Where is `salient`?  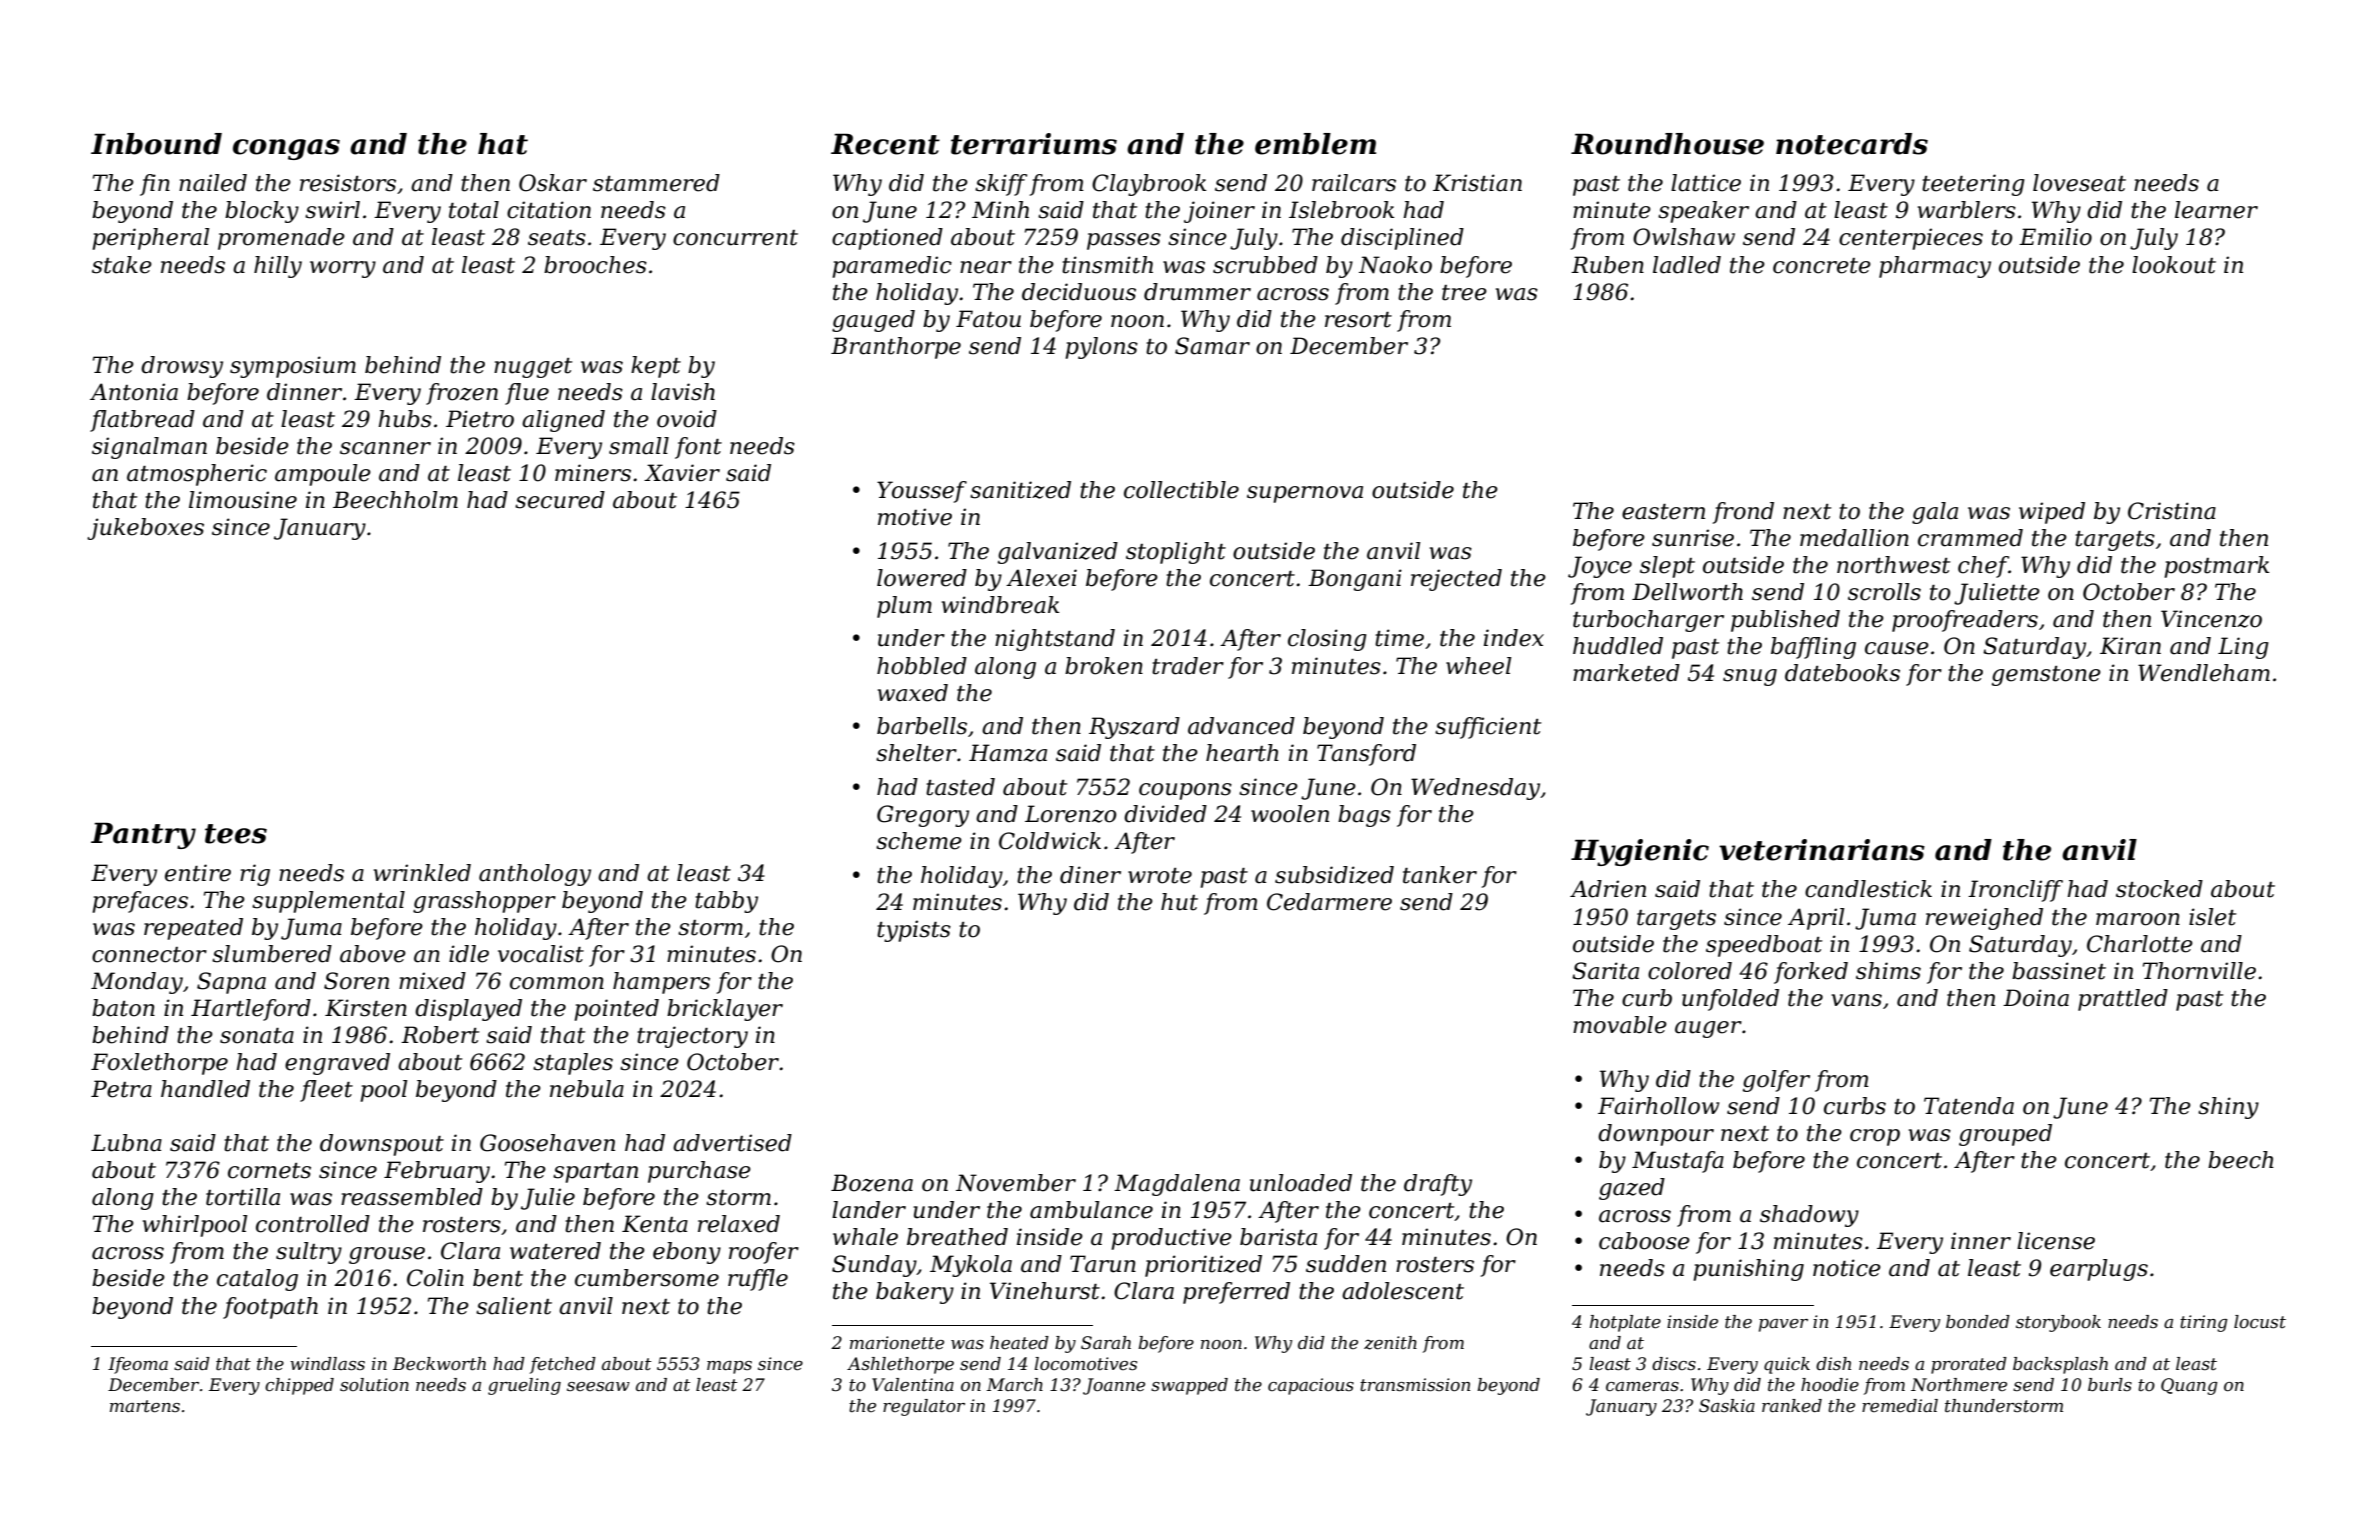 salient is located at coordinates (514, 1306).
